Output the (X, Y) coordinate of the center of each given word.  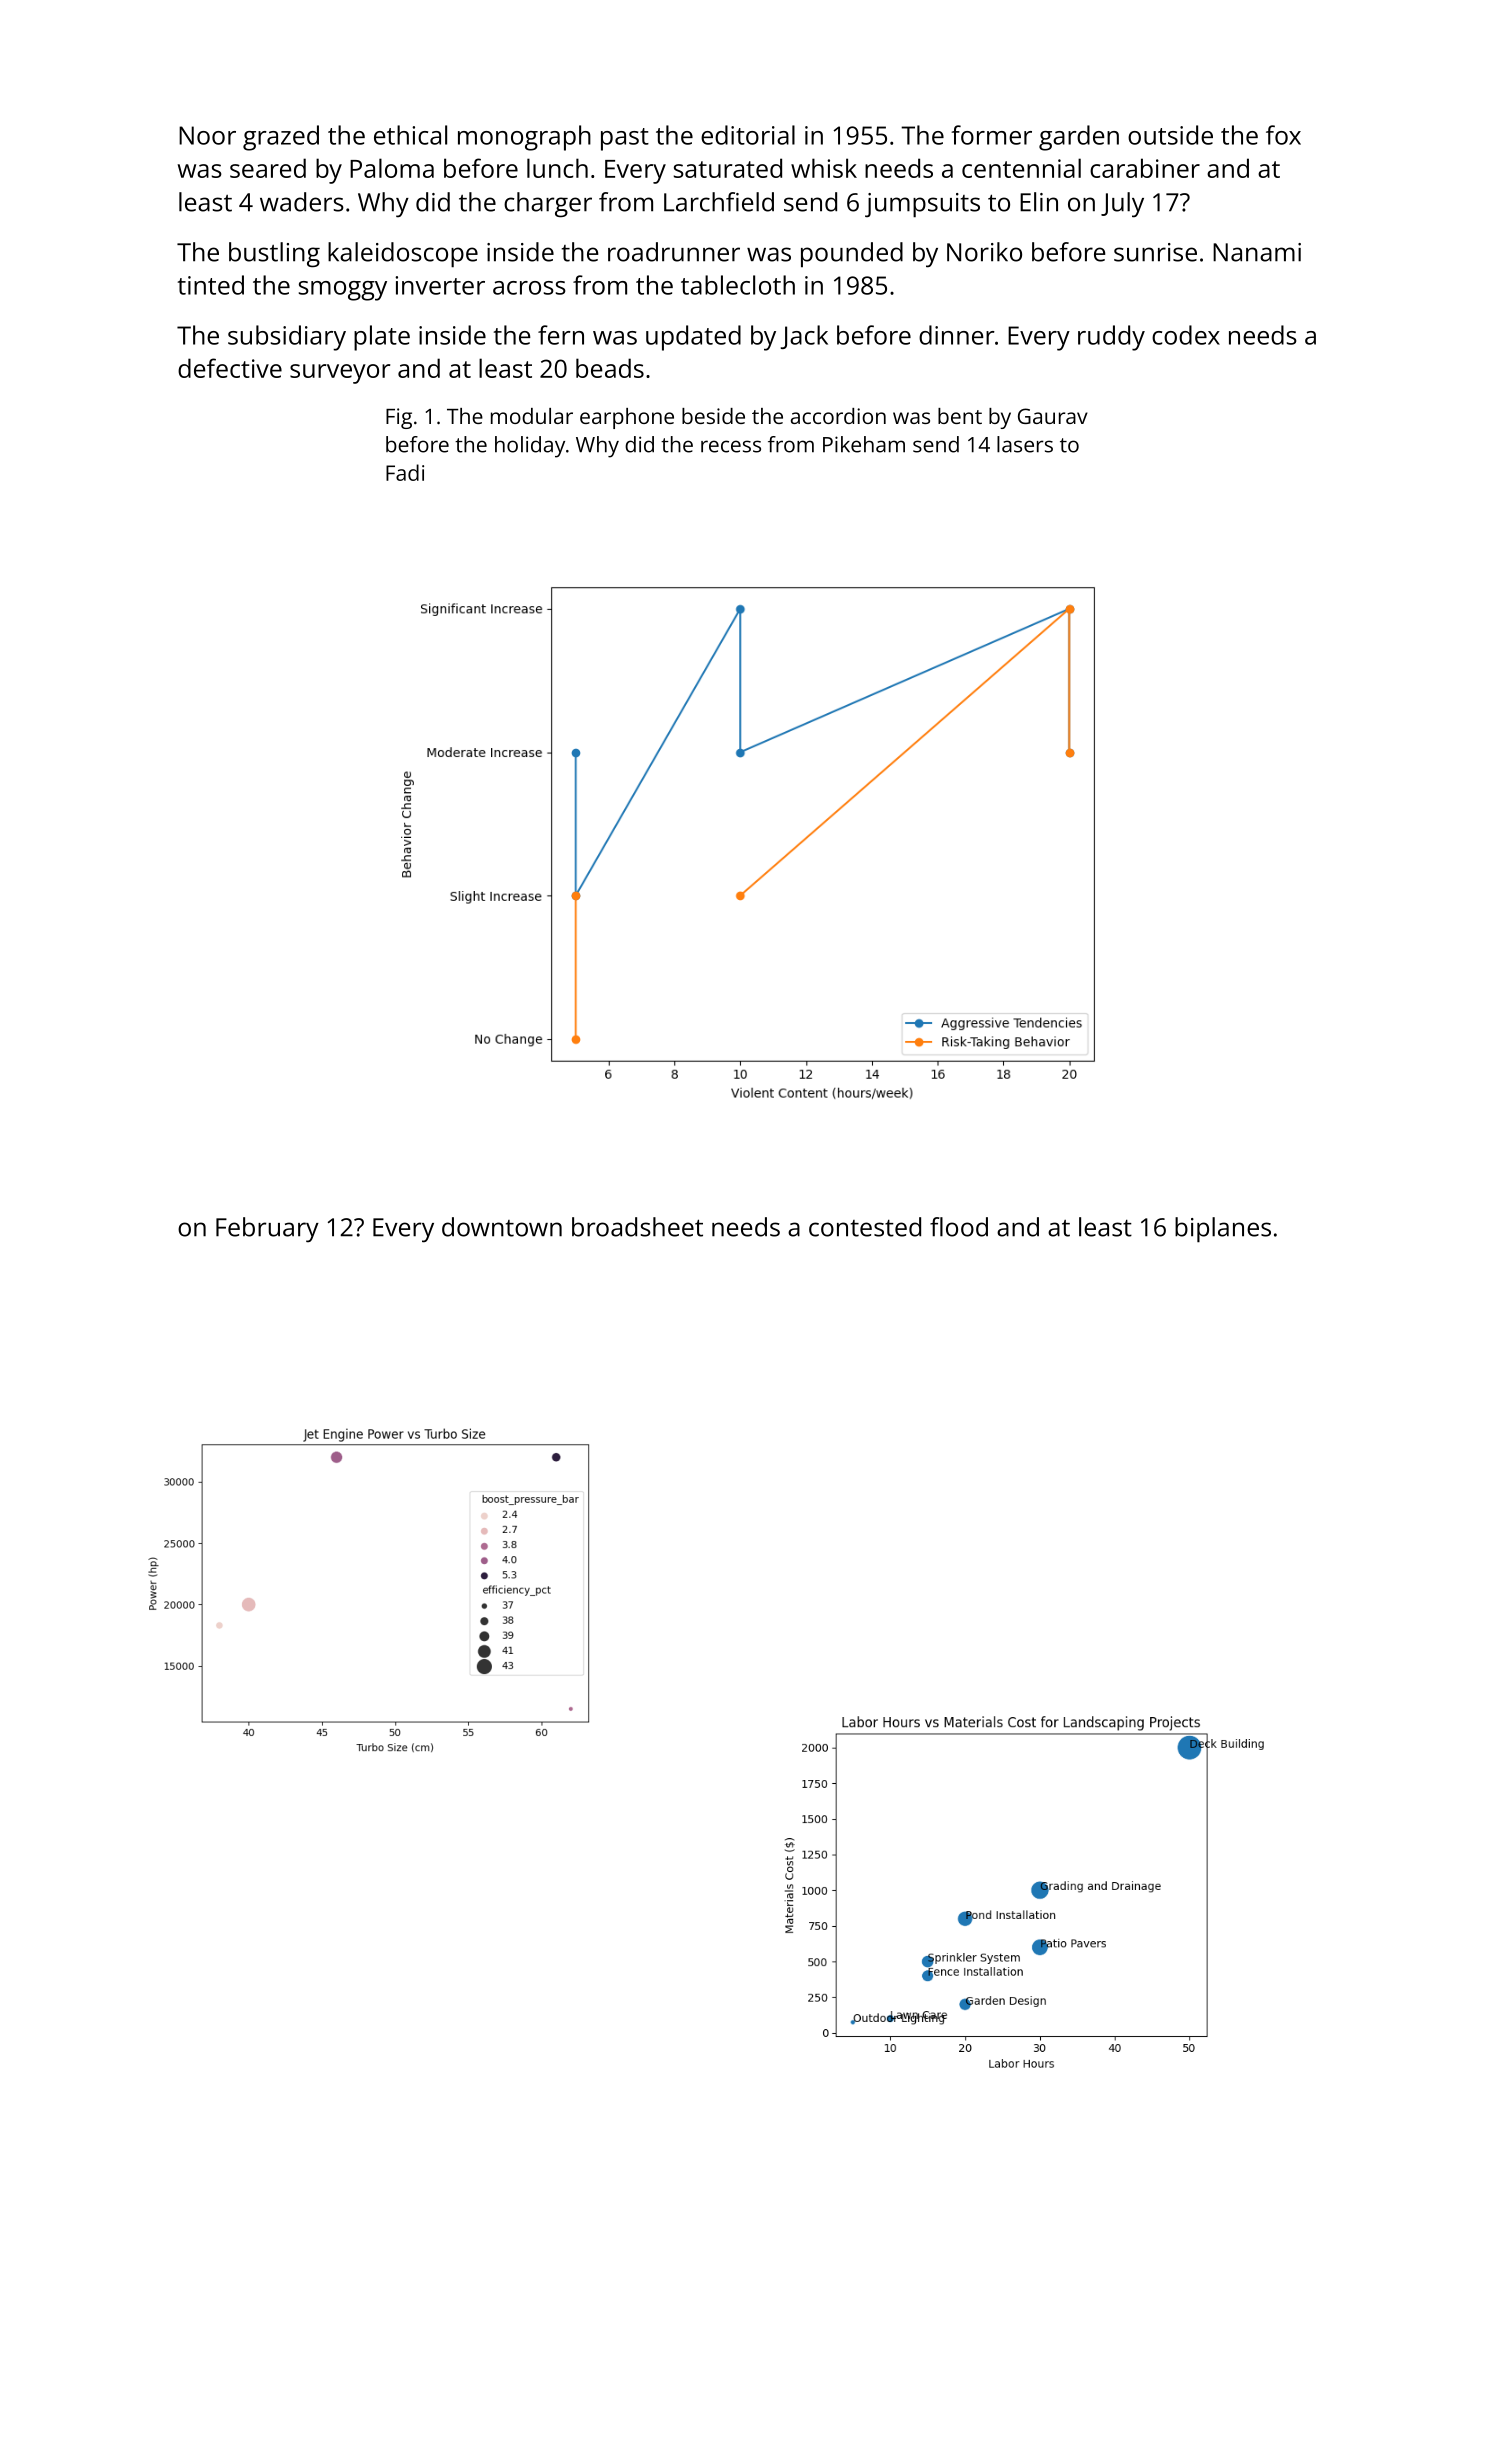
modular (532, 416)
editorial (748, 135)
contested (865, 1227)
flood (959, 1227)
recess (731, 446)
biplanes (1223, 1230)
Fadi (405, 472)
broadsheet (637, 1227)
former (991, 135)
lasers (1025, 444)
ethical (410, 135)
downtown (502, 1227)
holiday (530, 447)
